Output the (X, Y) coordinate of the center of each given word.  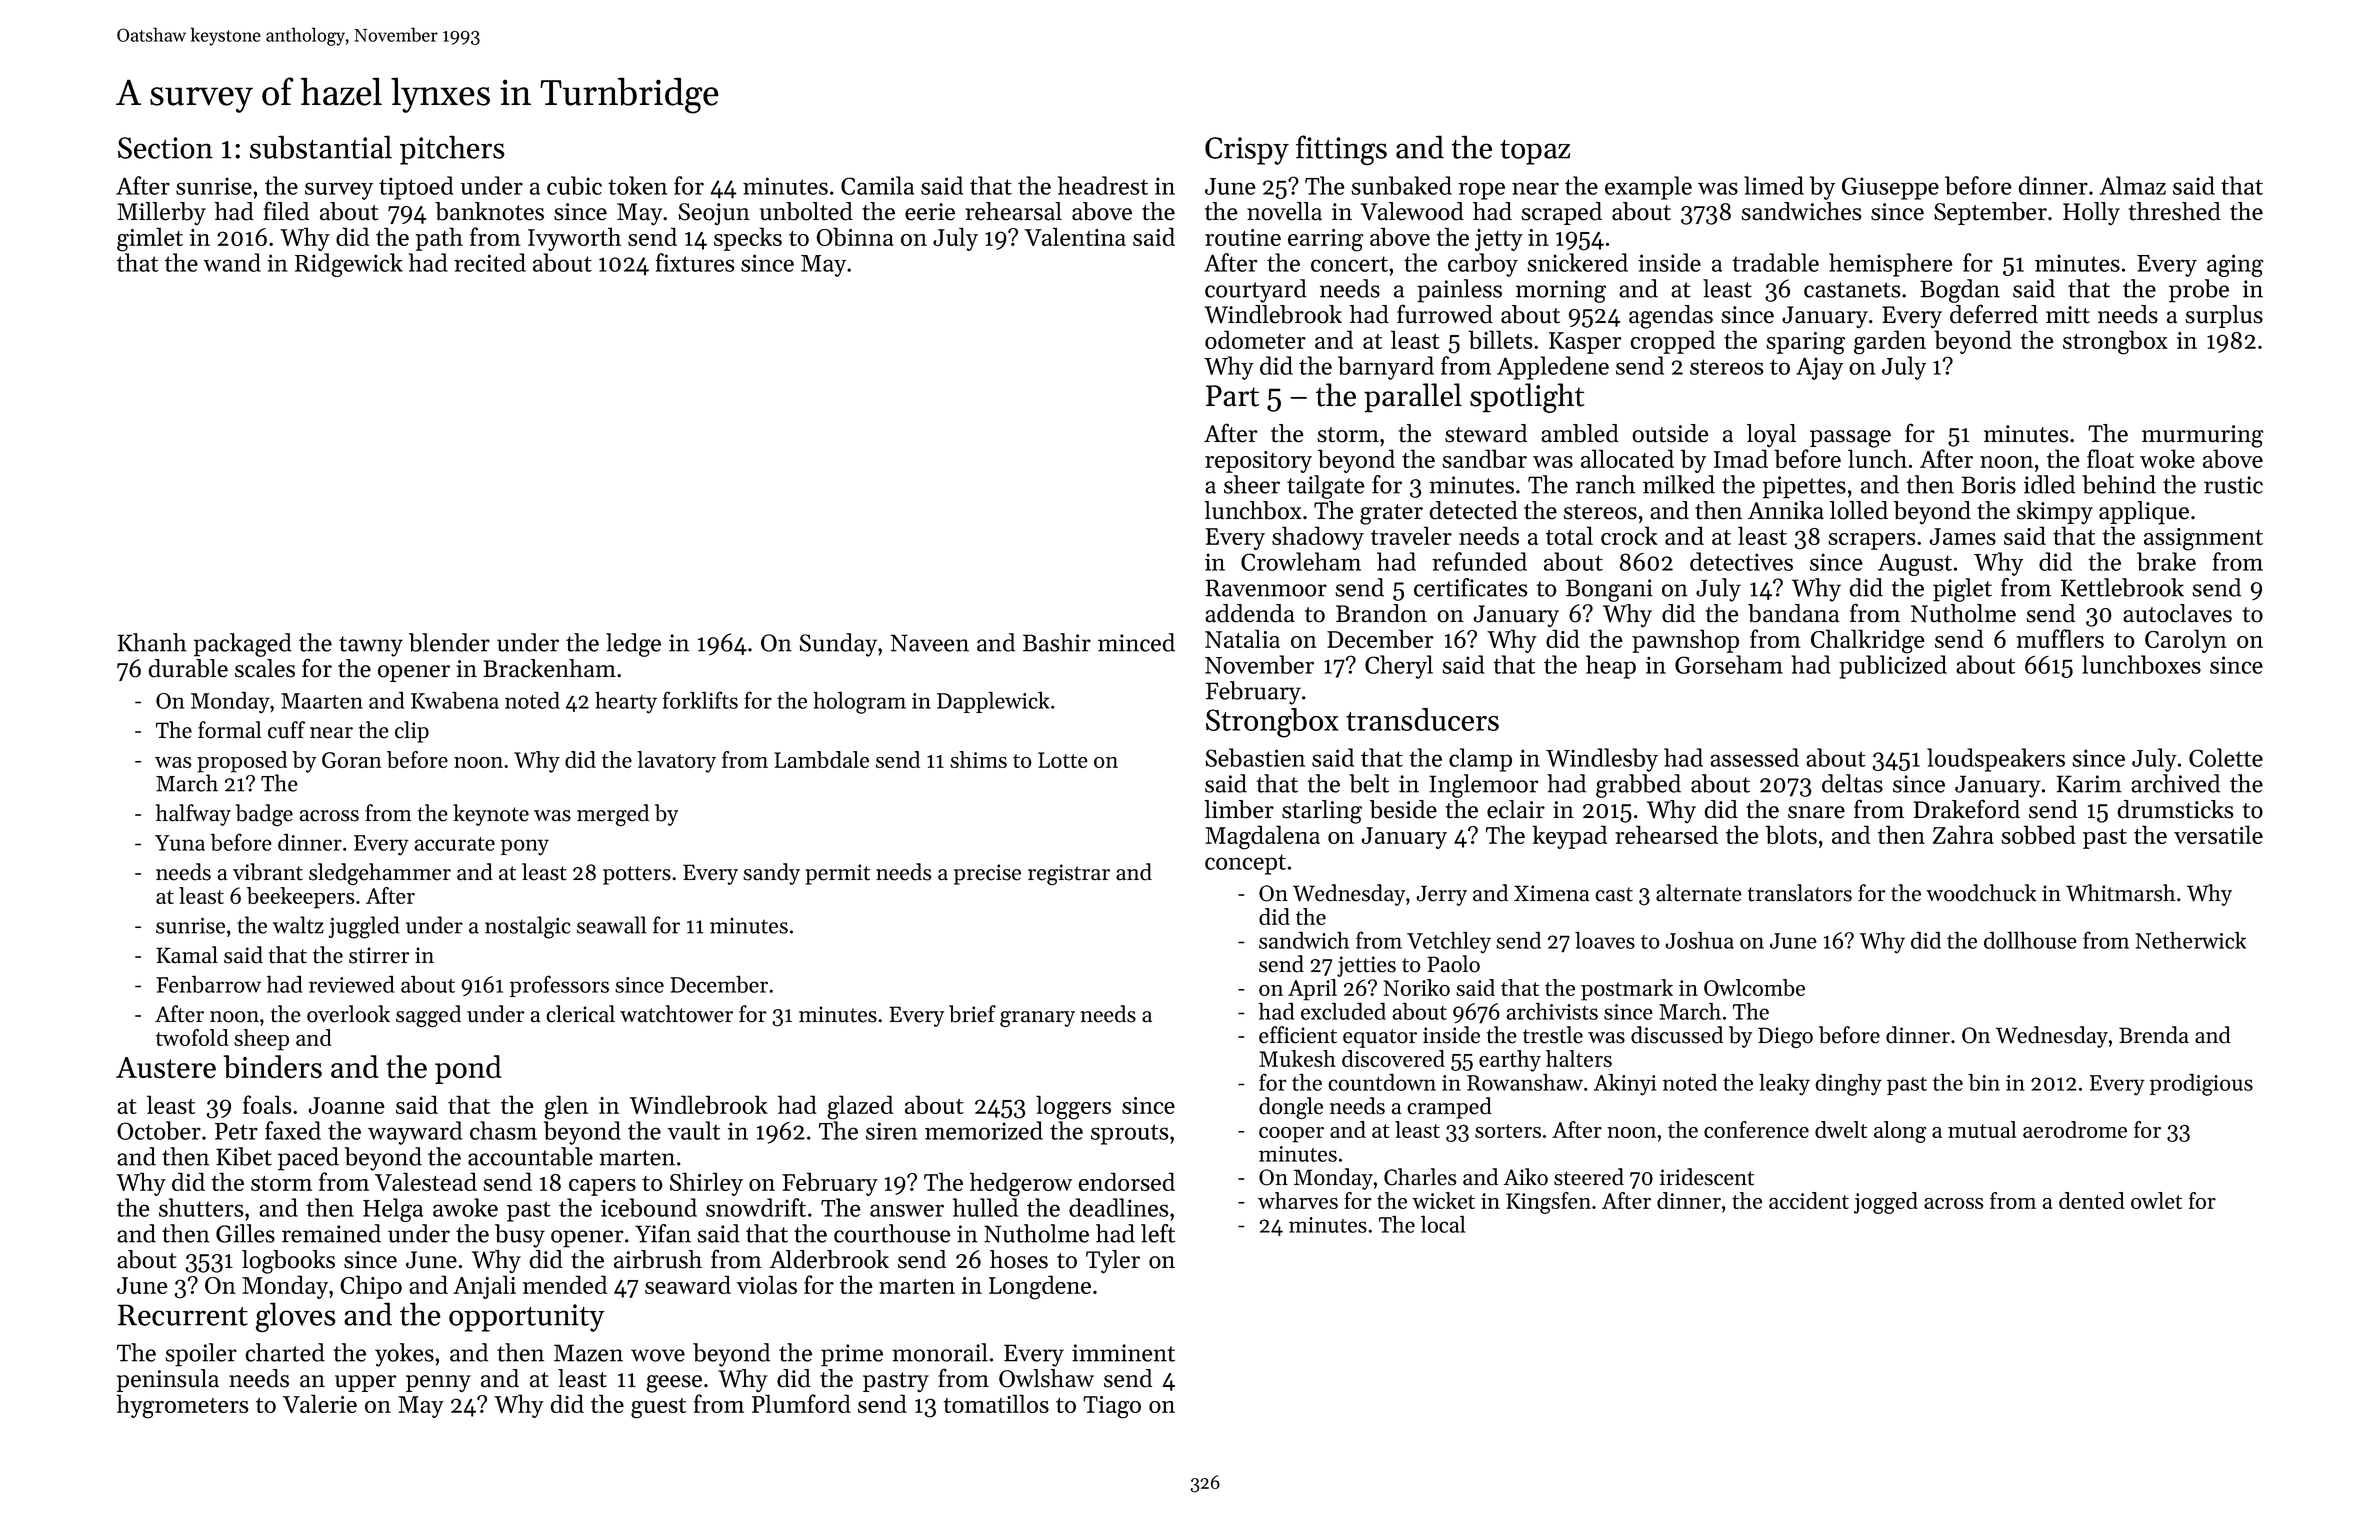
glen (566, 1107)
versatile (2218, 834)
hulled (985, 1207)
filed (286, 211)
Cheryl (1399, 667)
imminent (1123, 1353)
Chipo (371, 1287)
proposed (242, 762)
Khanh (152, 642)
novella (1284, 211)
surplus (2224, 316)
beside (1403, 809)
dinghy (1848, 1084)
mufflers (2060, 638)
